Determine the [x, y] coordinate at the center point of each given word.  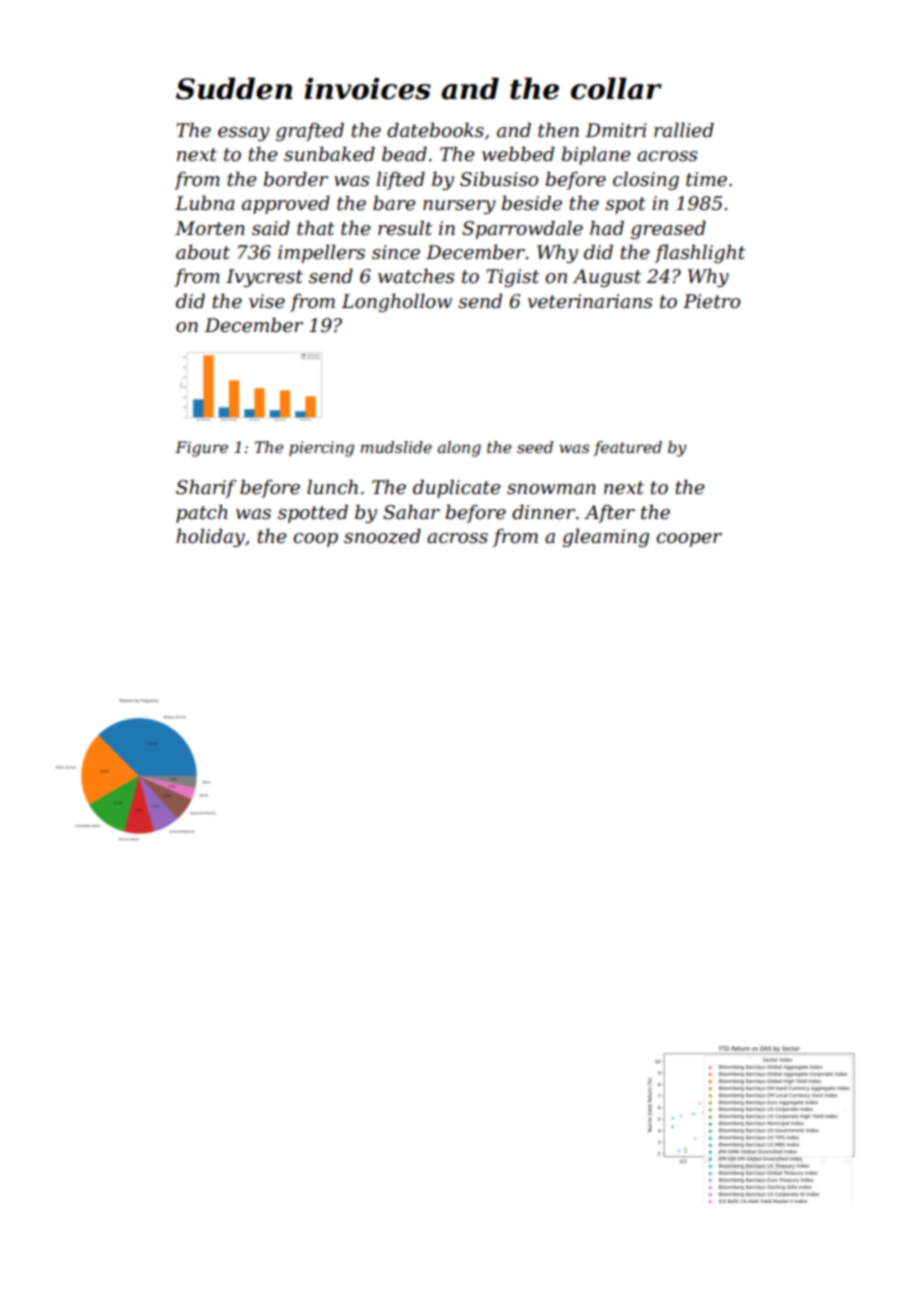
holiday [210, 537]
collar [616, 88]
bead [404, 154]
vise [267, 301]
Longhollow [396, 302]
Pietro [711, 301]
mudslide [396, 447]
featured [628, 448]
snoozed [382, 536]
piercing [321, 449]
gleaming [606, 537]
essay [244, 134]
